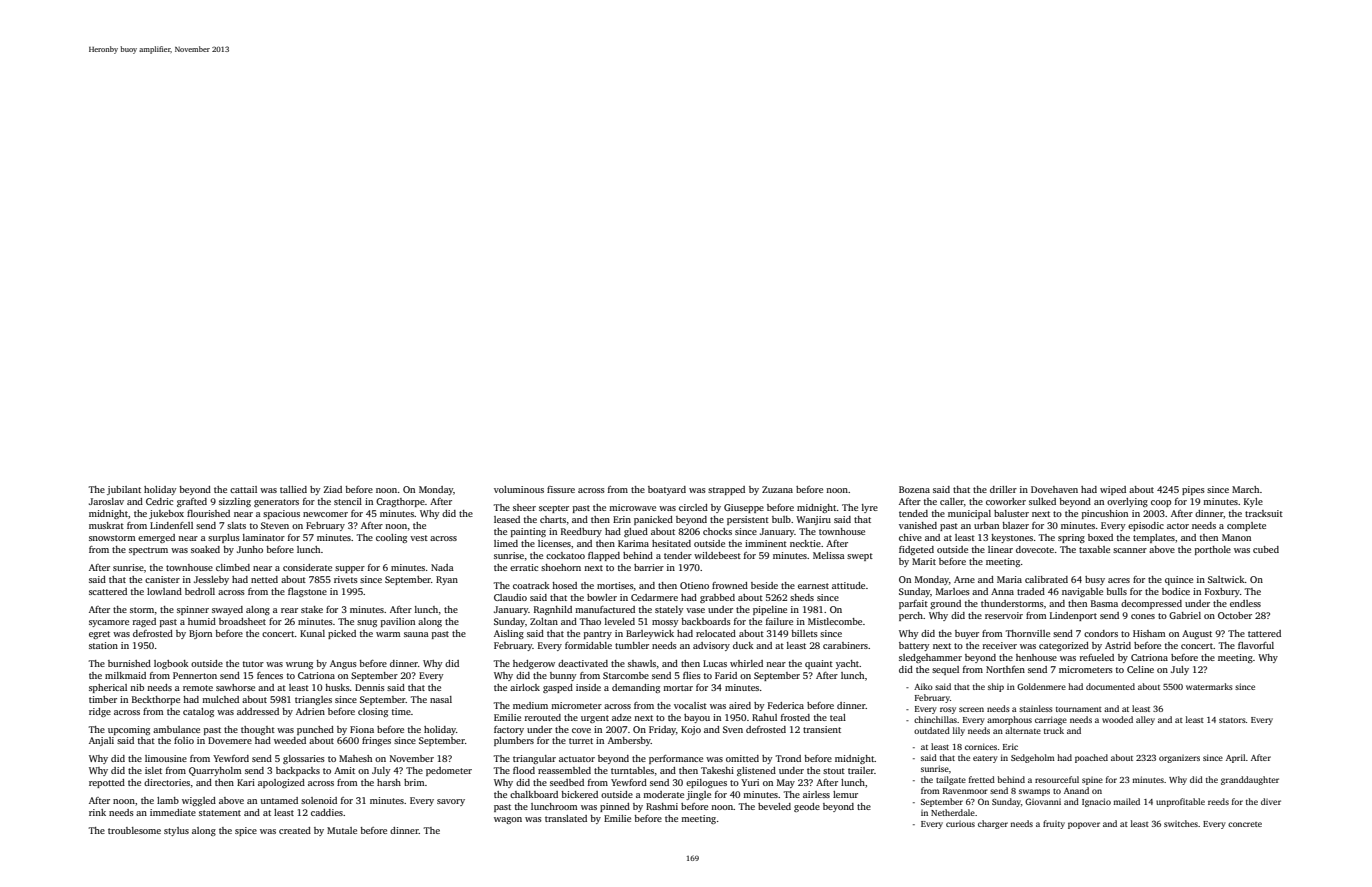  Describe the element at coordinates (162, 579) in the page. I see `canister` at that location.
